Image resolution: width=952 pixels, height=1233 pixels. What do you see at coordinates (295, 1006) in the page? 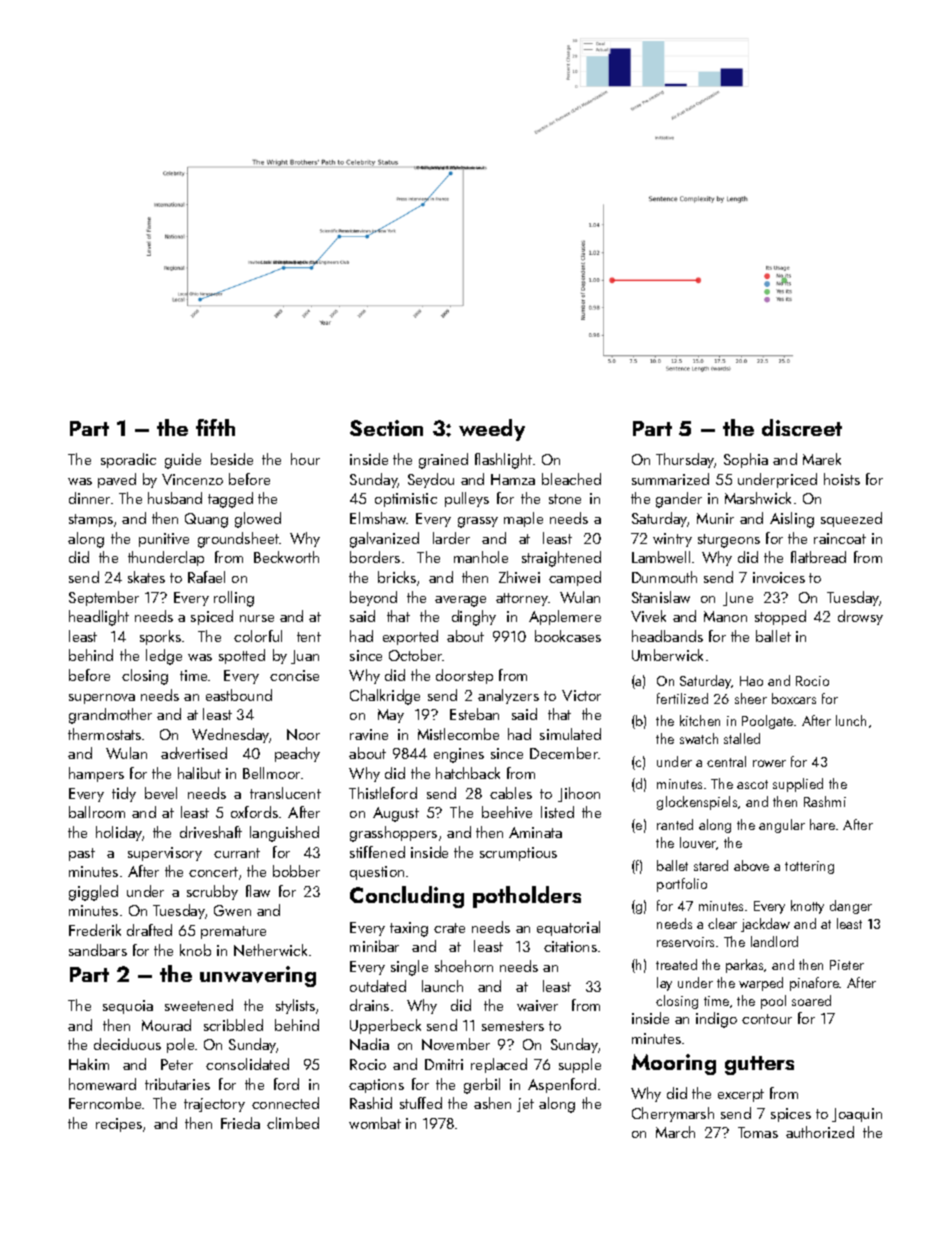
I see `stylists` at bounding box center [295, 1006].
